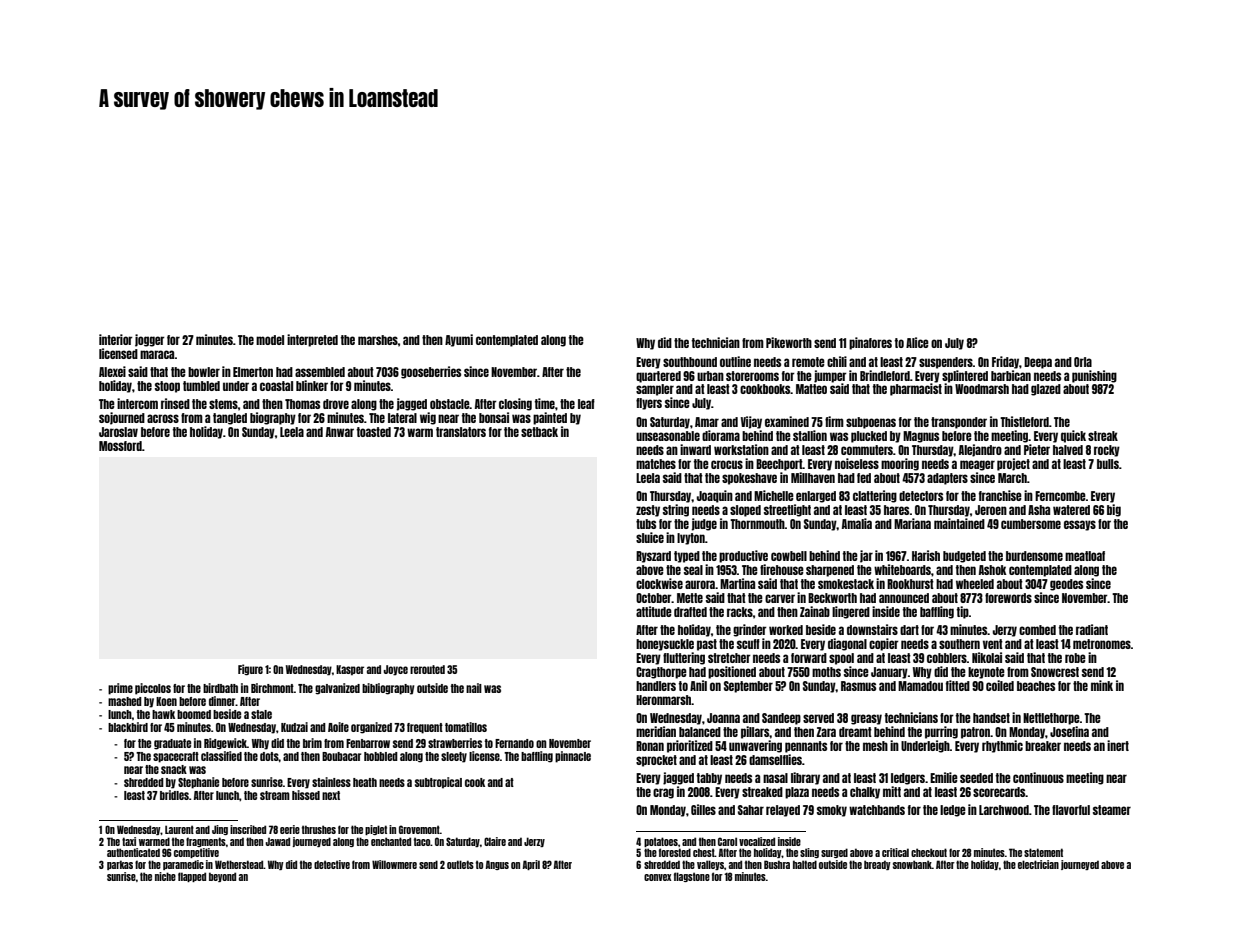 Image resolution: width=1233 pixels, height=952 pixels. Describe the element at coordinates (120, 446) in the page. I see `Mossford` at that location.
